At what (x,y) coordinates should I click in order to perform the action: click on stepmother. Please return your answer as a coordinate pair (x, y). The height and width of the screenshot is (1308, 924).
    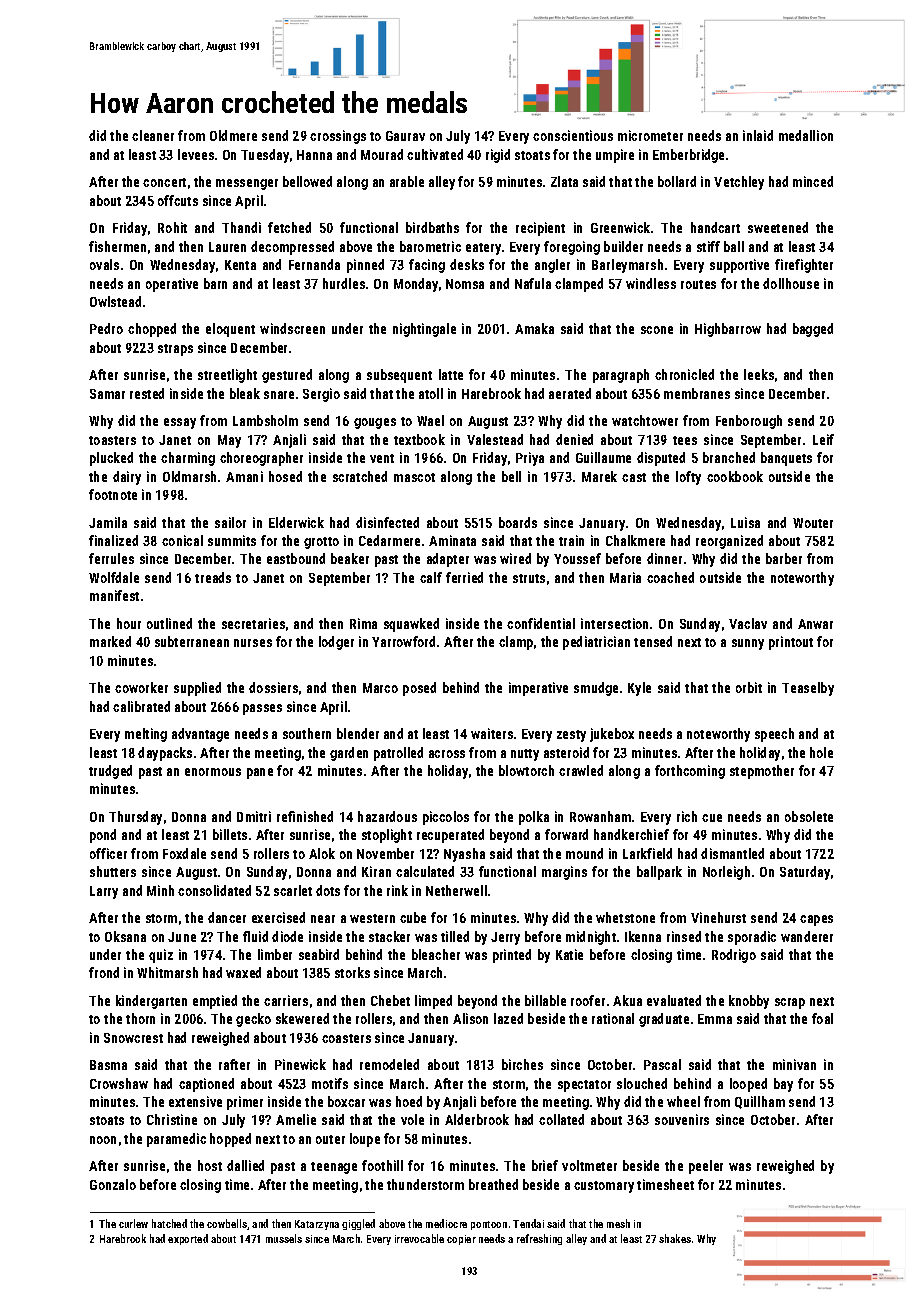
    Looking at the image, I should click on (762, 772).
